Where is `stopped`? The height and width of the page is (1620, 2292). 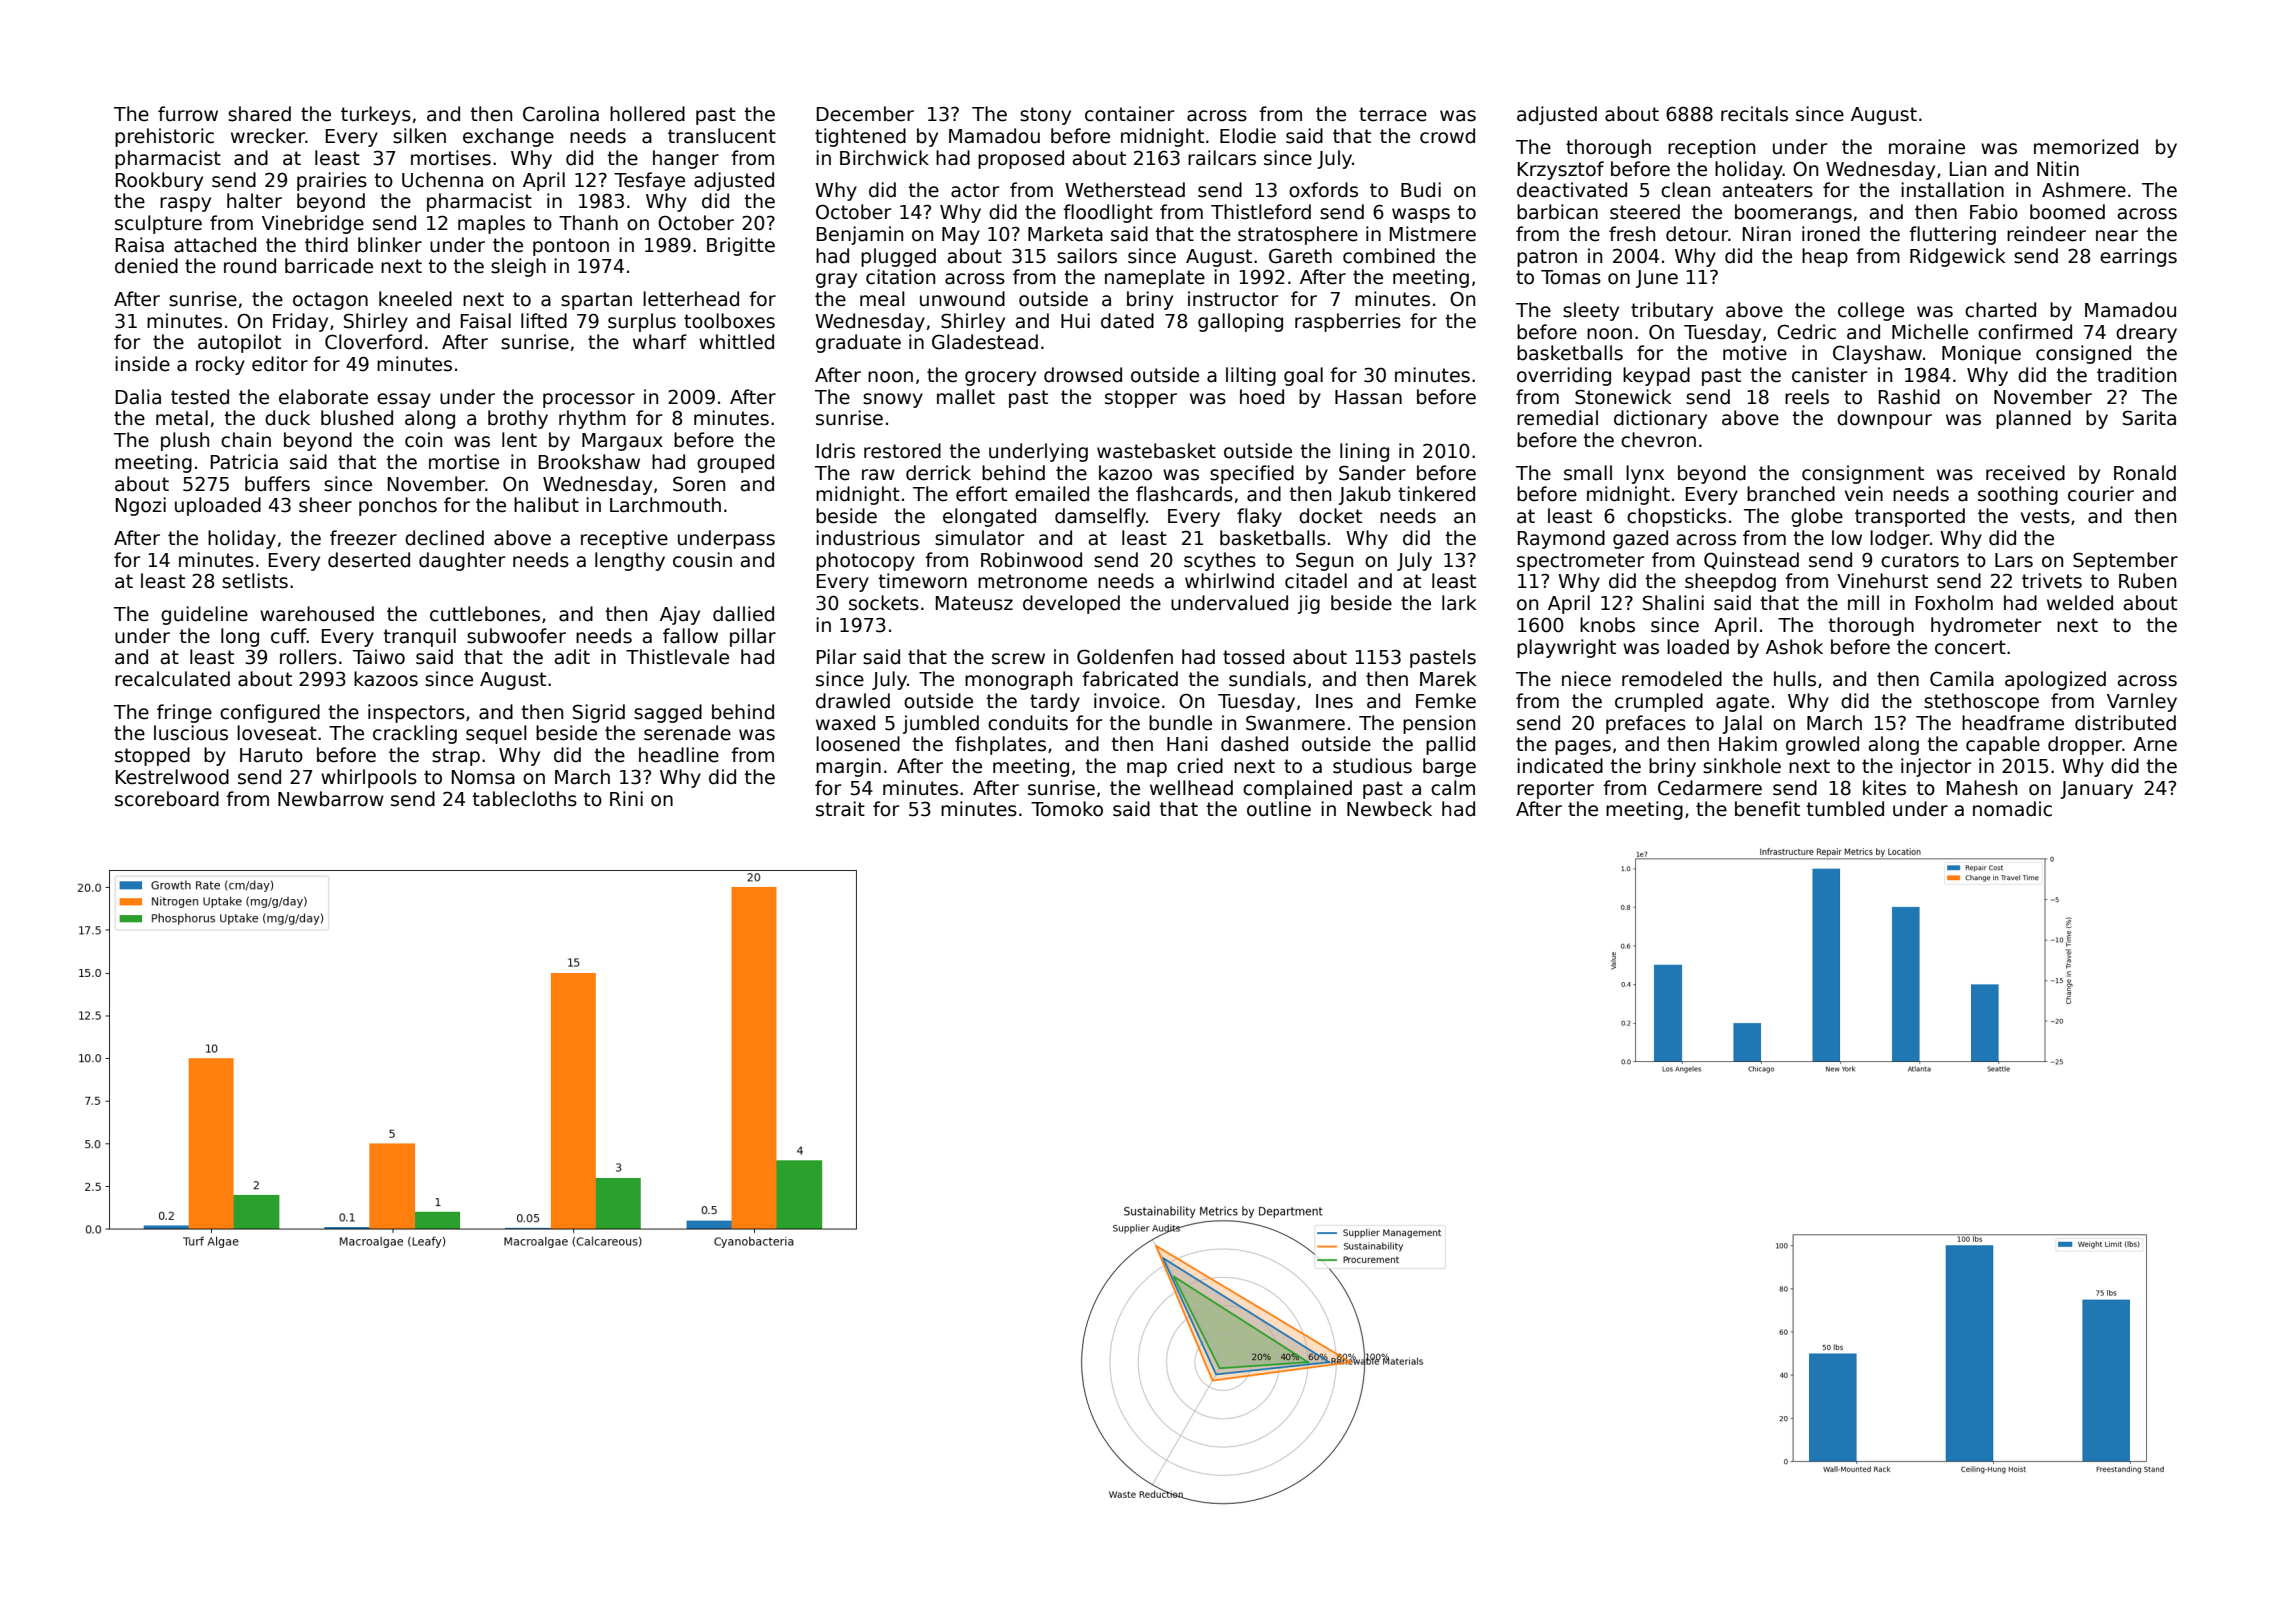
stopped is located at coordinates (152, 756).
